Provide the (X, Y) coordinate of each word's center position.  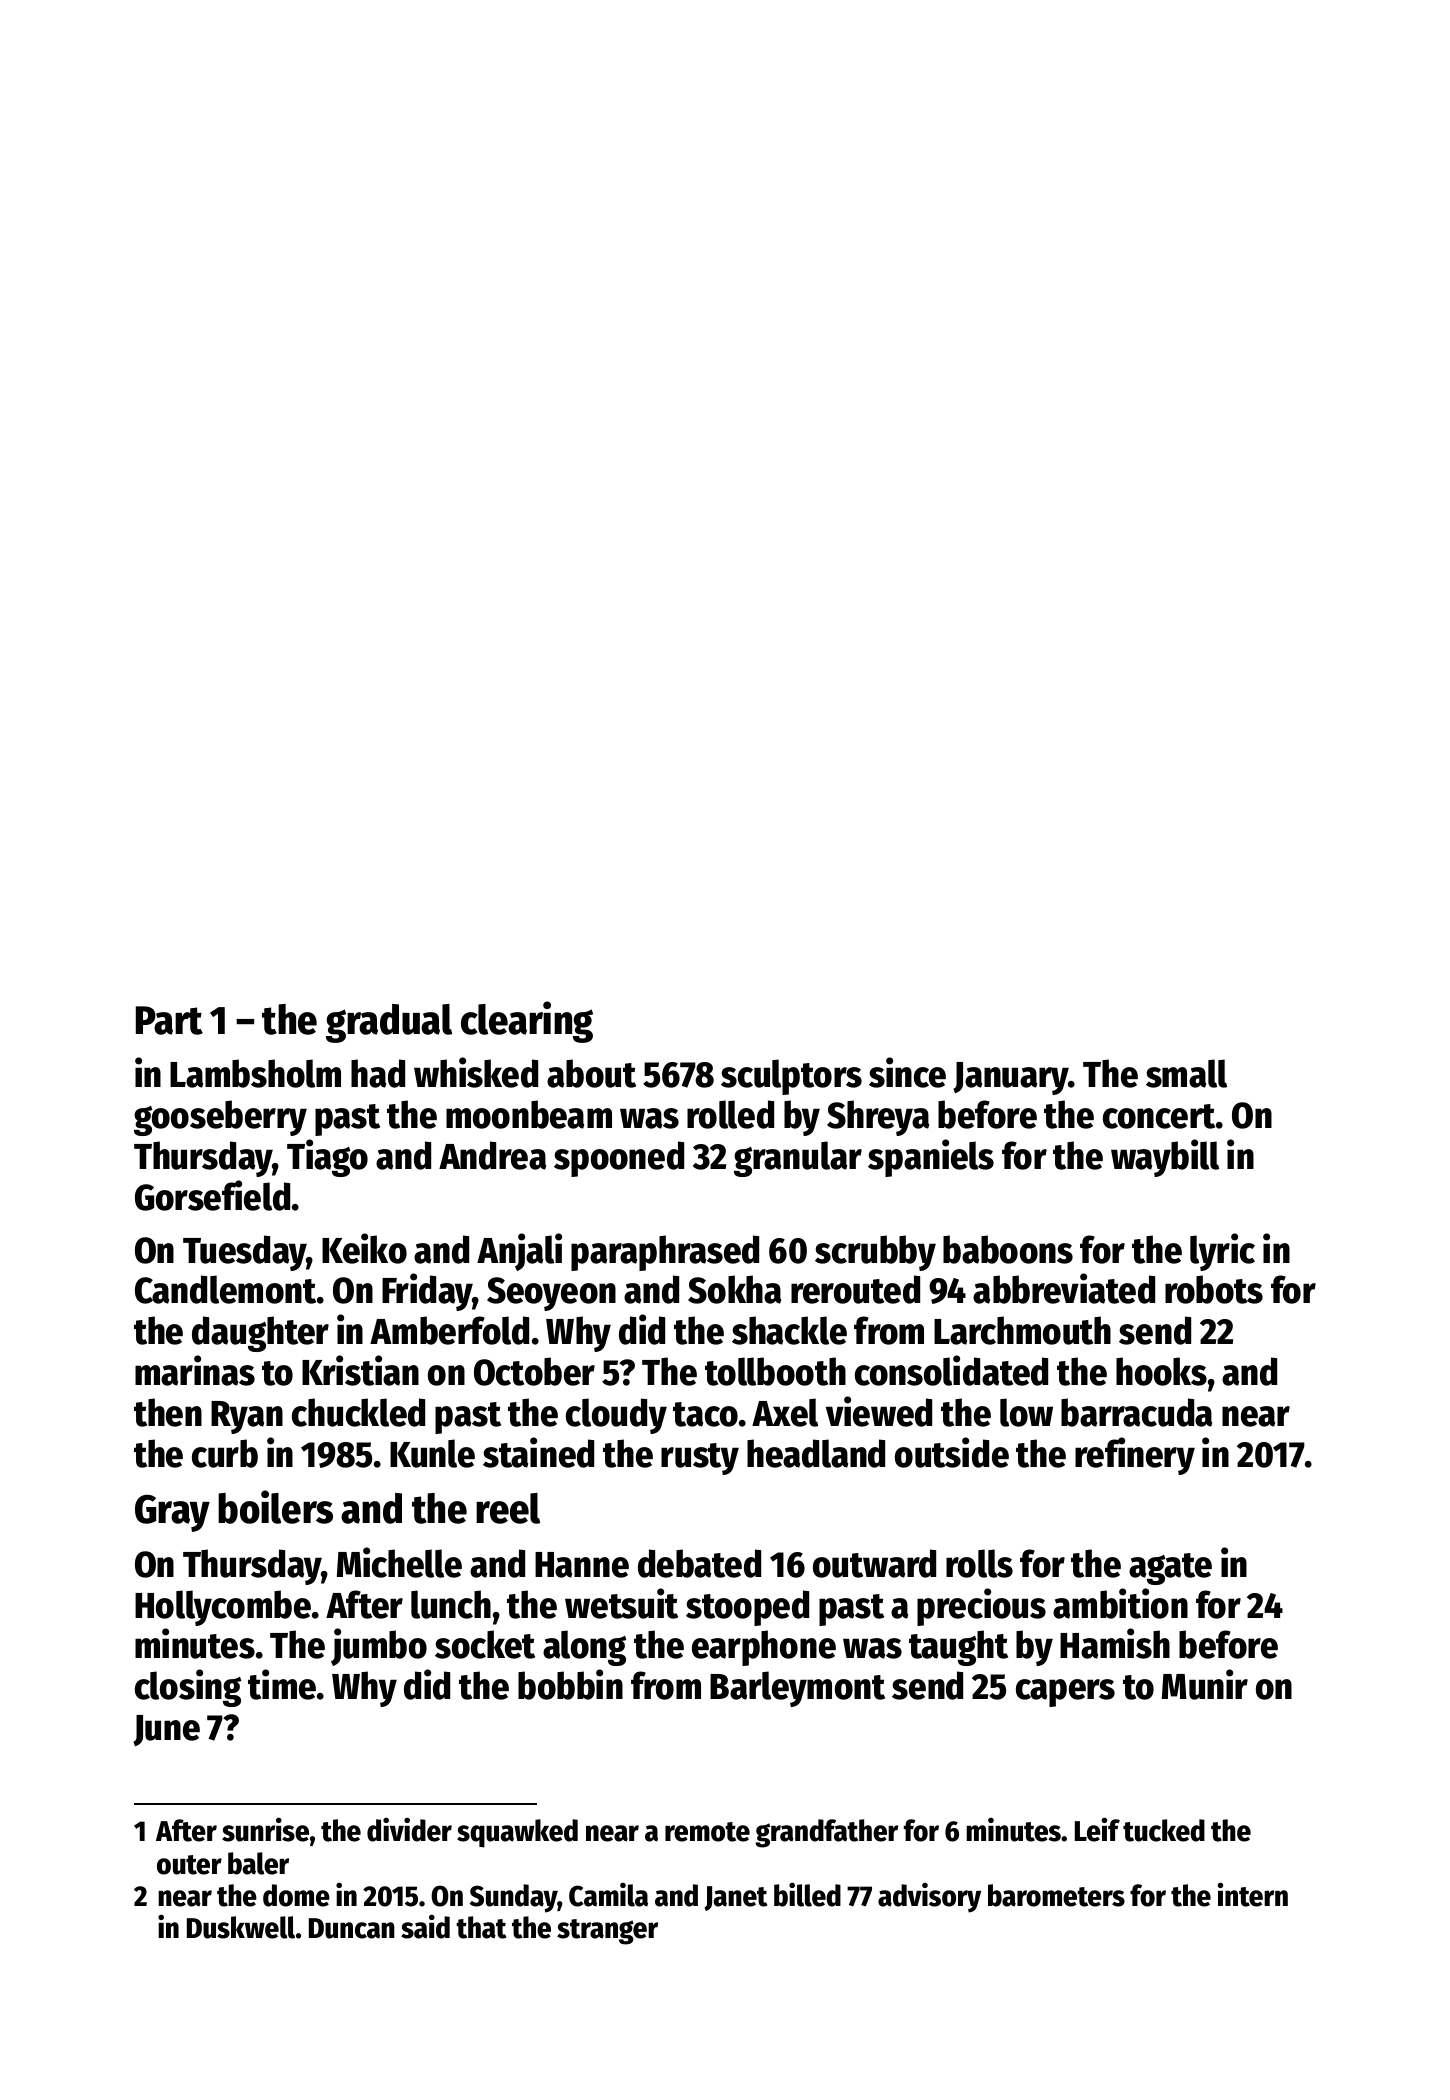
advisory (929, 1898)
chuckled (358, 1412)
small (1186, 1073)
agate (1170, 1569)
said (425, 1926)
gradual (389, 1023)
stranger (607, 1932)
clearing (527, 1022)
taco (705, 1414)
